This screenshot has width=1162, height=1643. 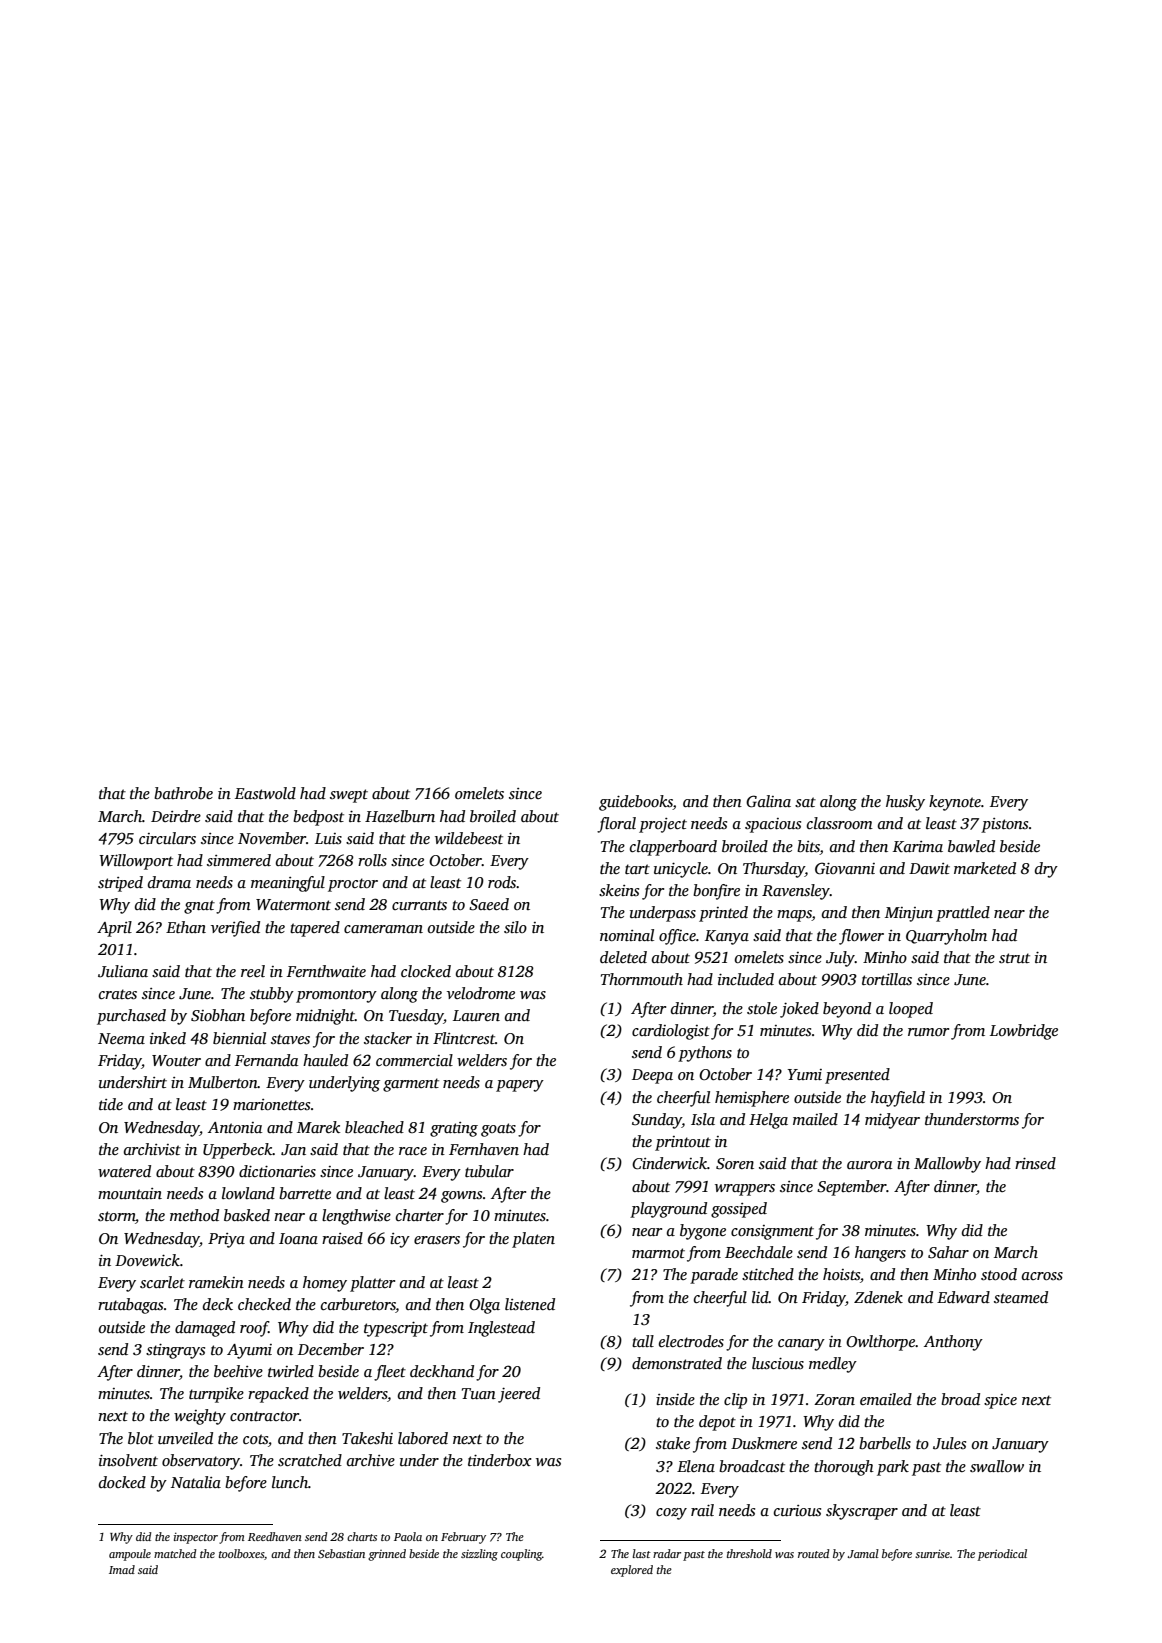 I want to click on swallow, so click(x=997, y=1466).
